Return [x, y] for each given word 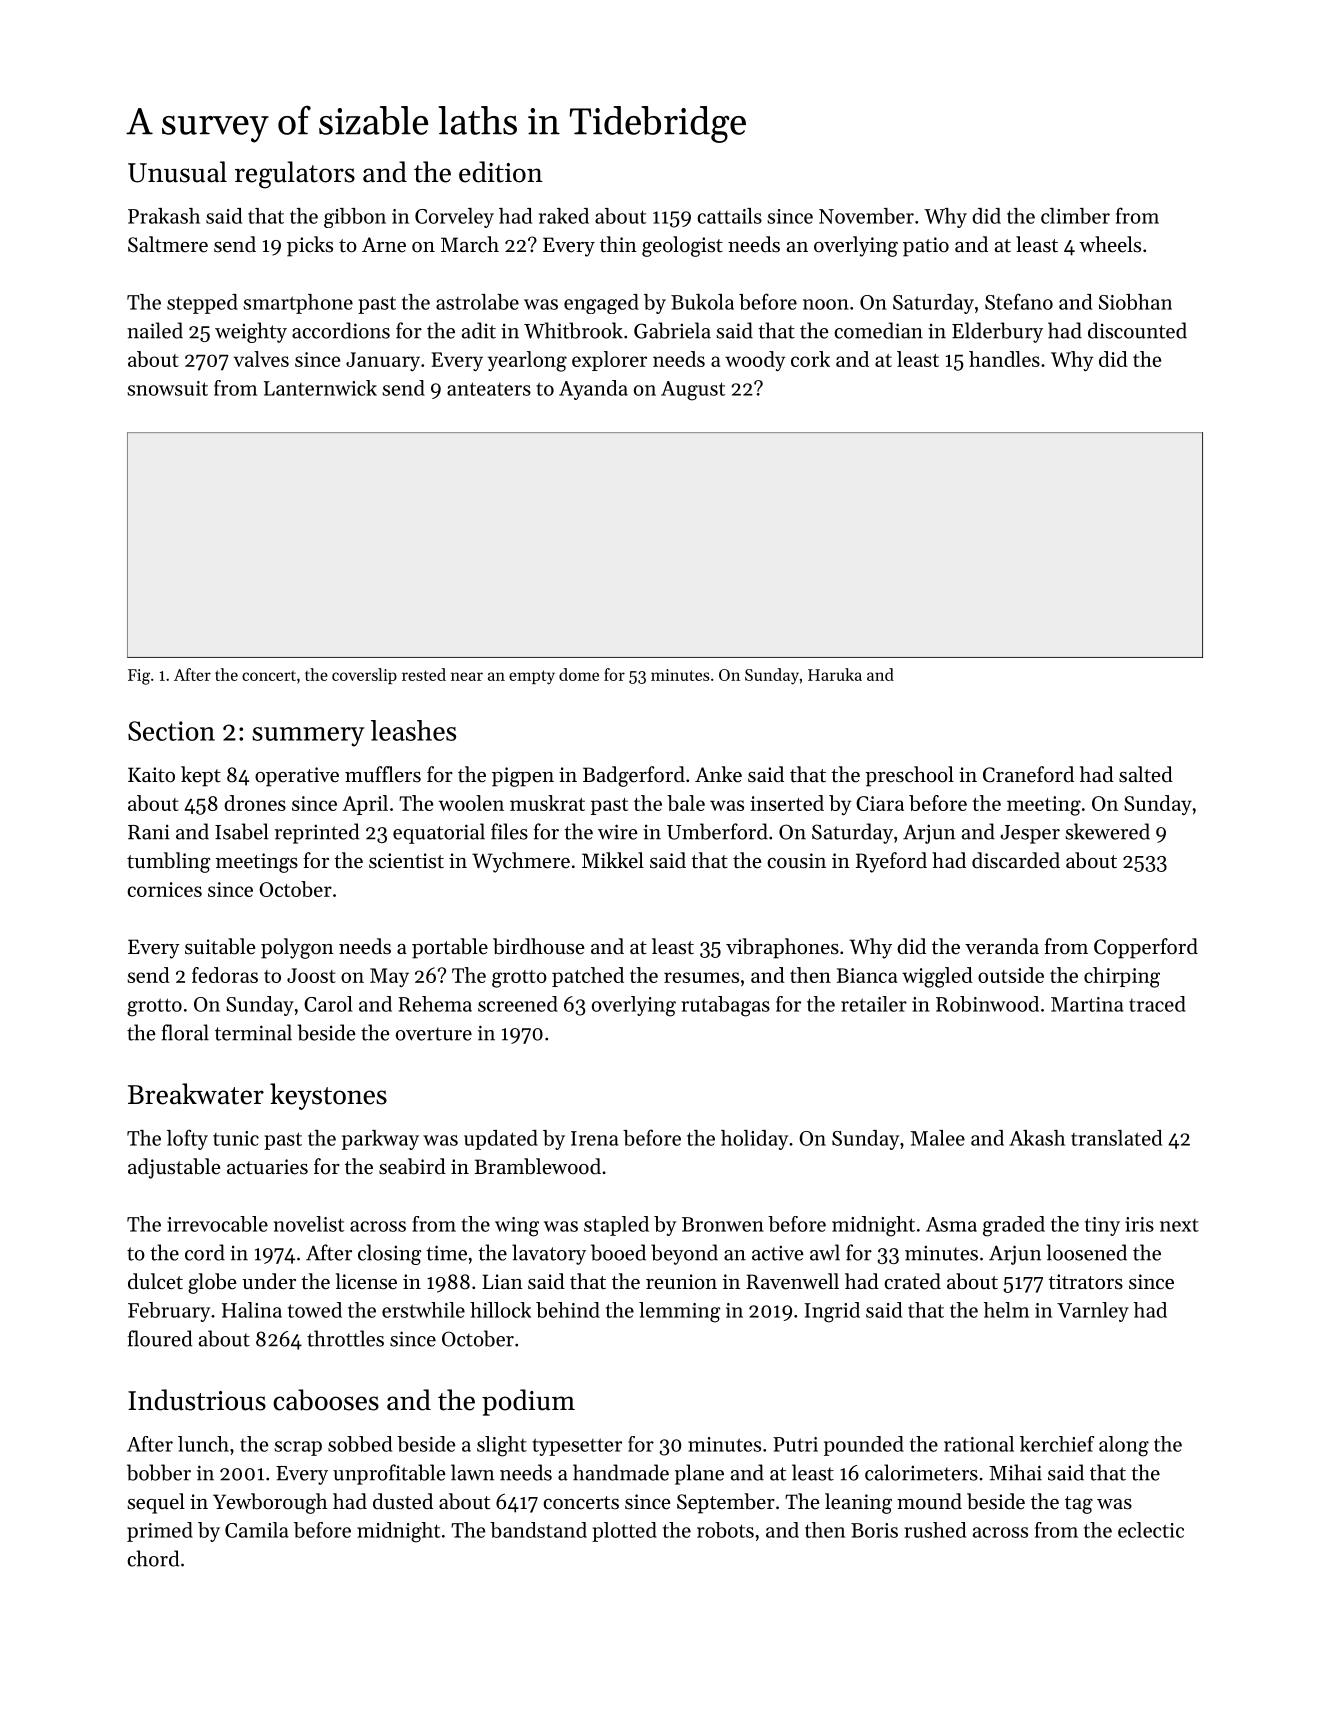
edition [501, 172]
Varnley [1093, 1312]
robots [725, 1530]
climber [1075, 216]
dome [579, 674]
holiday [754, 1140]
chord [153, 1558]
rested [424, 674]
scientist [406, 861]
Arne [384, 244]
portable [450, 948]
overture [434, 1034]
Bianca [867, 975]
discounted [1137, 330]
